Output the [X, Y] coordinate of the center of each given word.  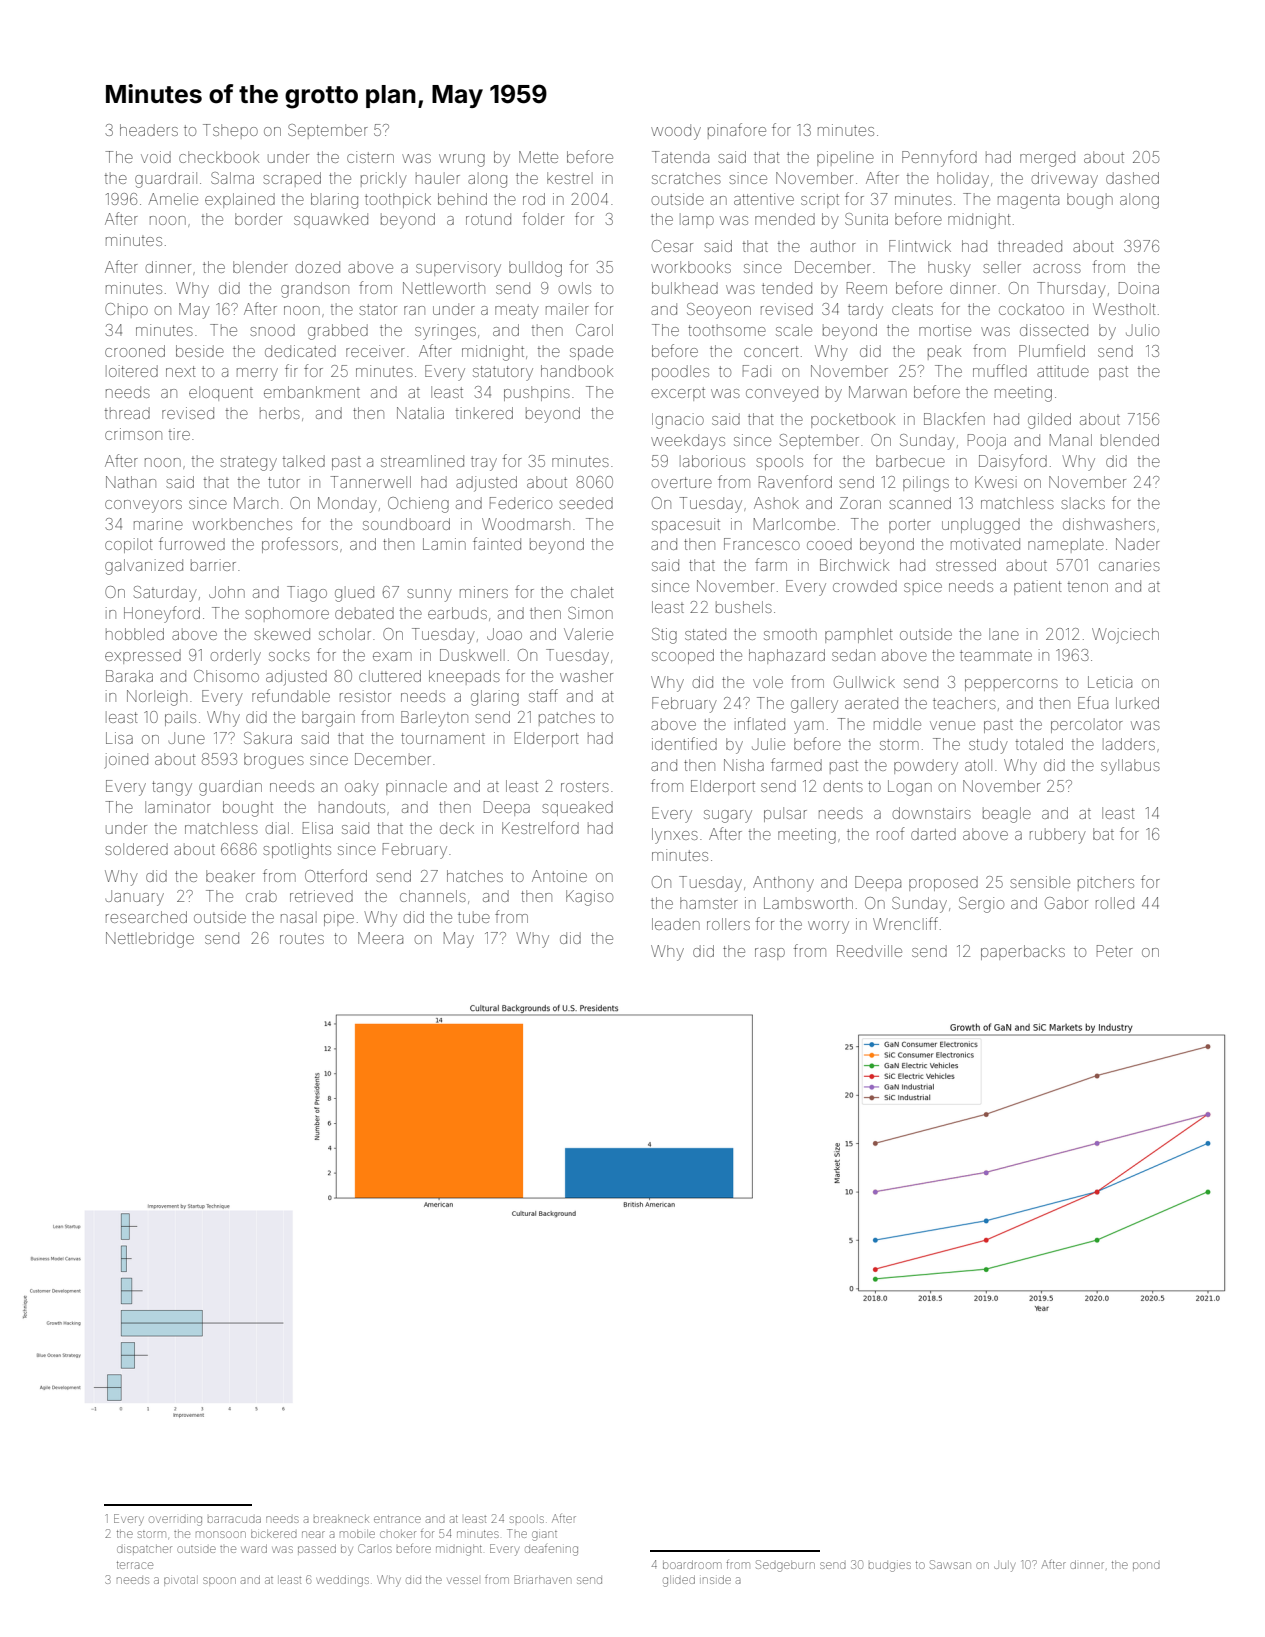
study [988, 746]
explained [240, 200]
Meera [380, 938]
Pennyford [939, 158]
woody [676, 132]
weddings [342, 1581]
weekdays [688, 442]
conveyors [143, 506]
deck [457, 828]
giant [544, 1536]
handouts [352, 807]
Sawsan [950, 1564]
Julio [1142, 330]
